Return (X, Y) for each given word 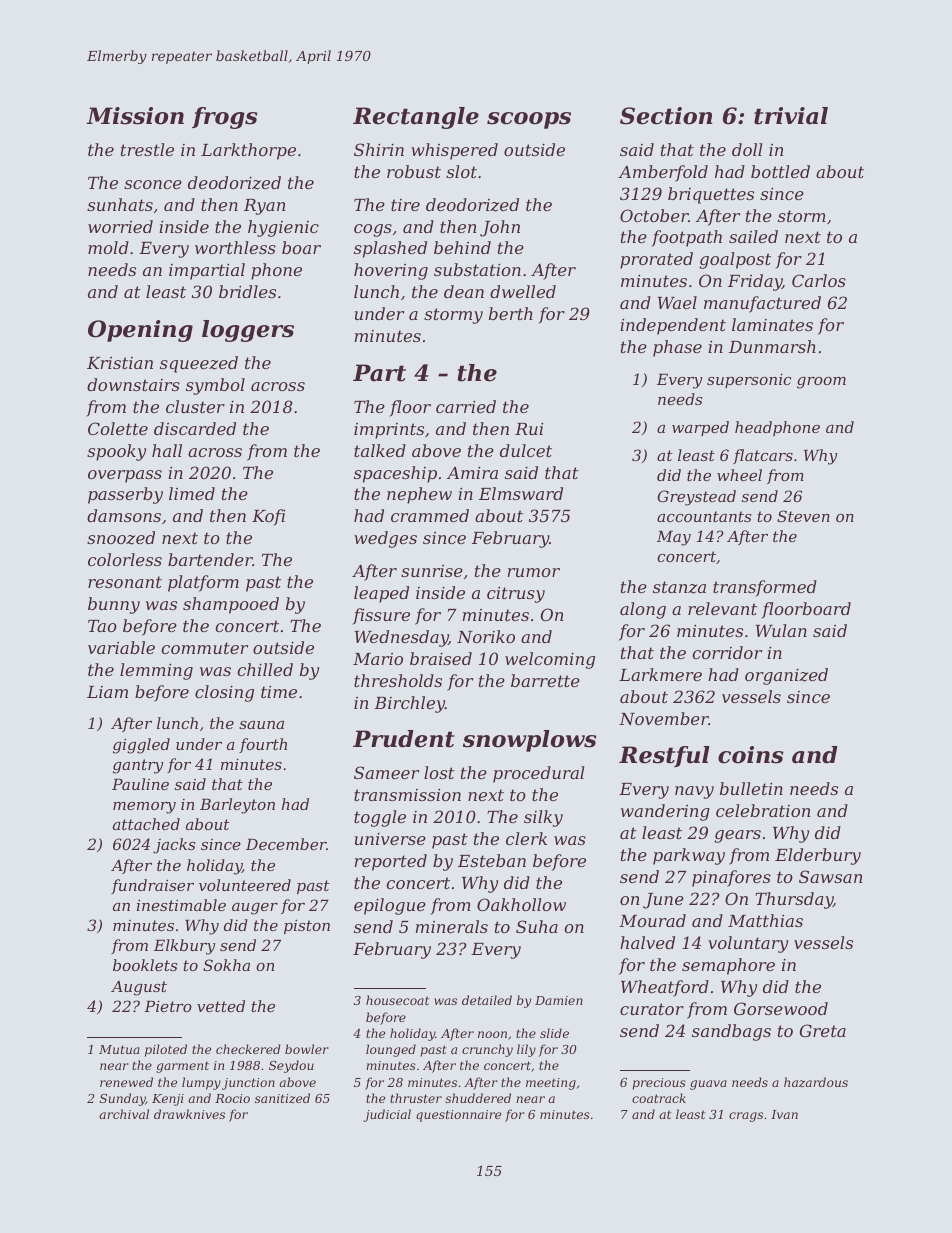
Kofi (268, 517)
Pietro (168, 1006)
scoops (529, 120)
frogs (225, 118)
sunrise (432, 571)
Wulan (781, 630)
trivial (791, 116)
